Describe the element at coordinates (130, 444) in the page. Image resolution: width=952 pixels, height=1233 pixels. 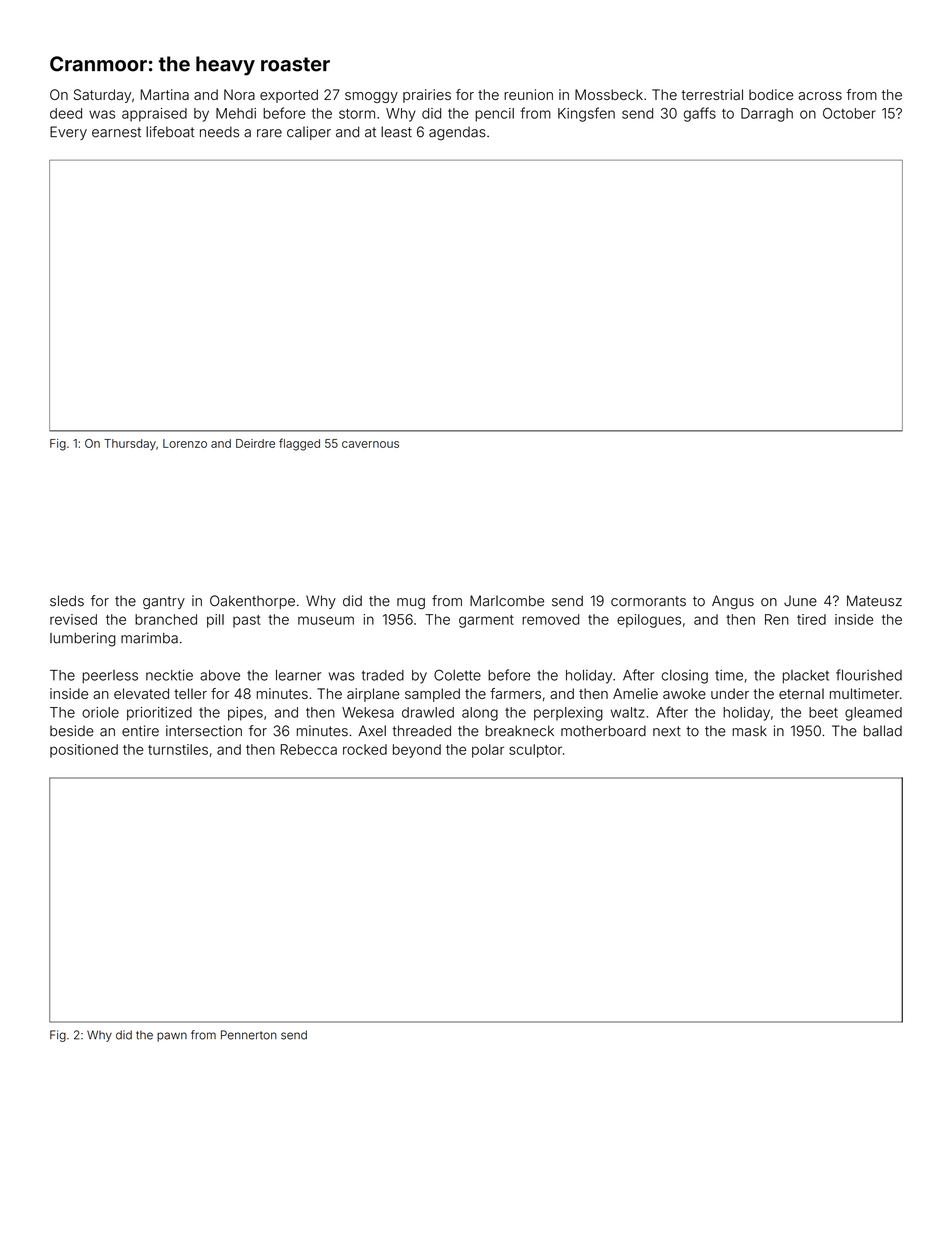
I see `Thursday` at that location.
